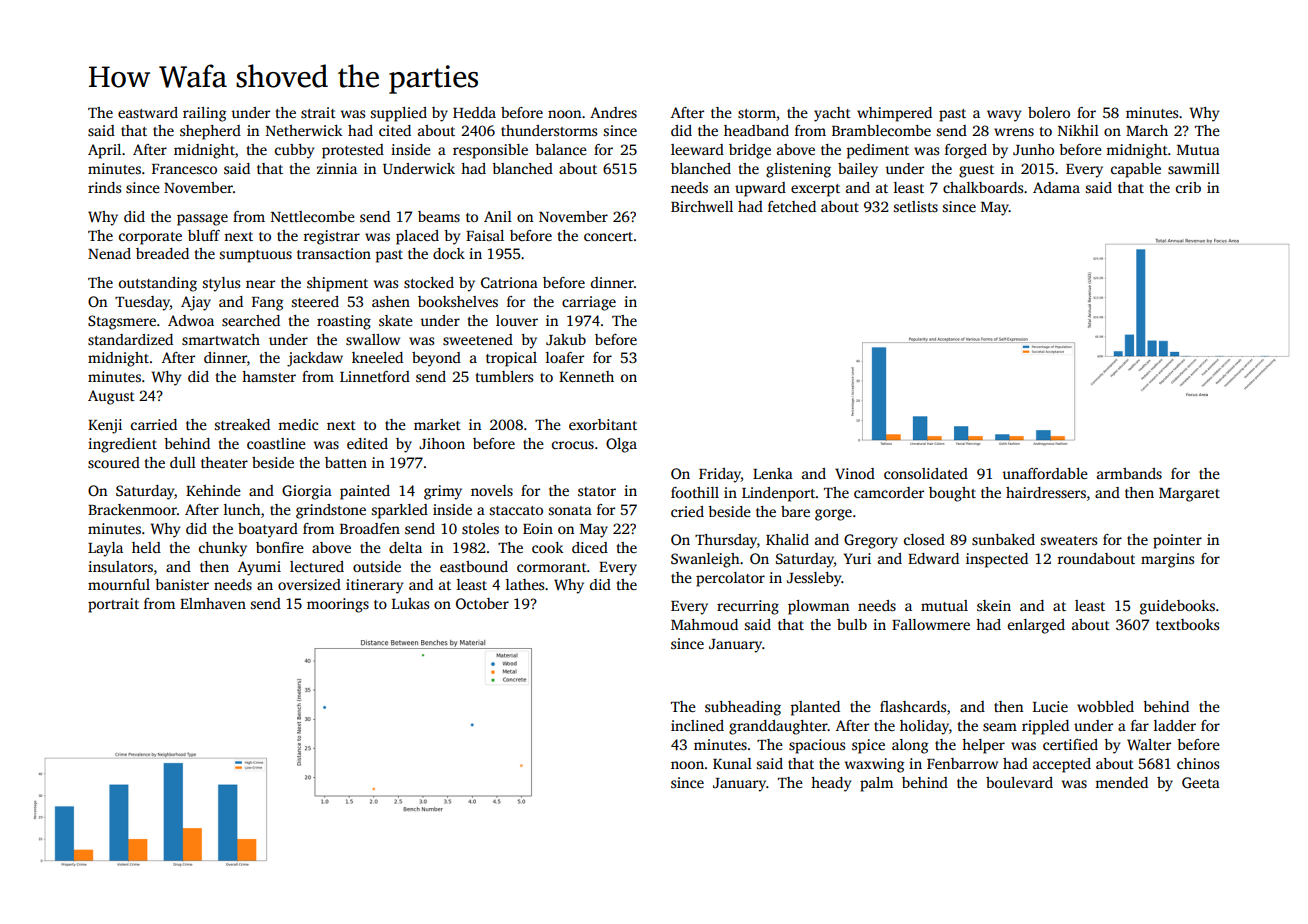  Describe the element at coordinates (613, 112) in the image. I see `Andres` at that location.
